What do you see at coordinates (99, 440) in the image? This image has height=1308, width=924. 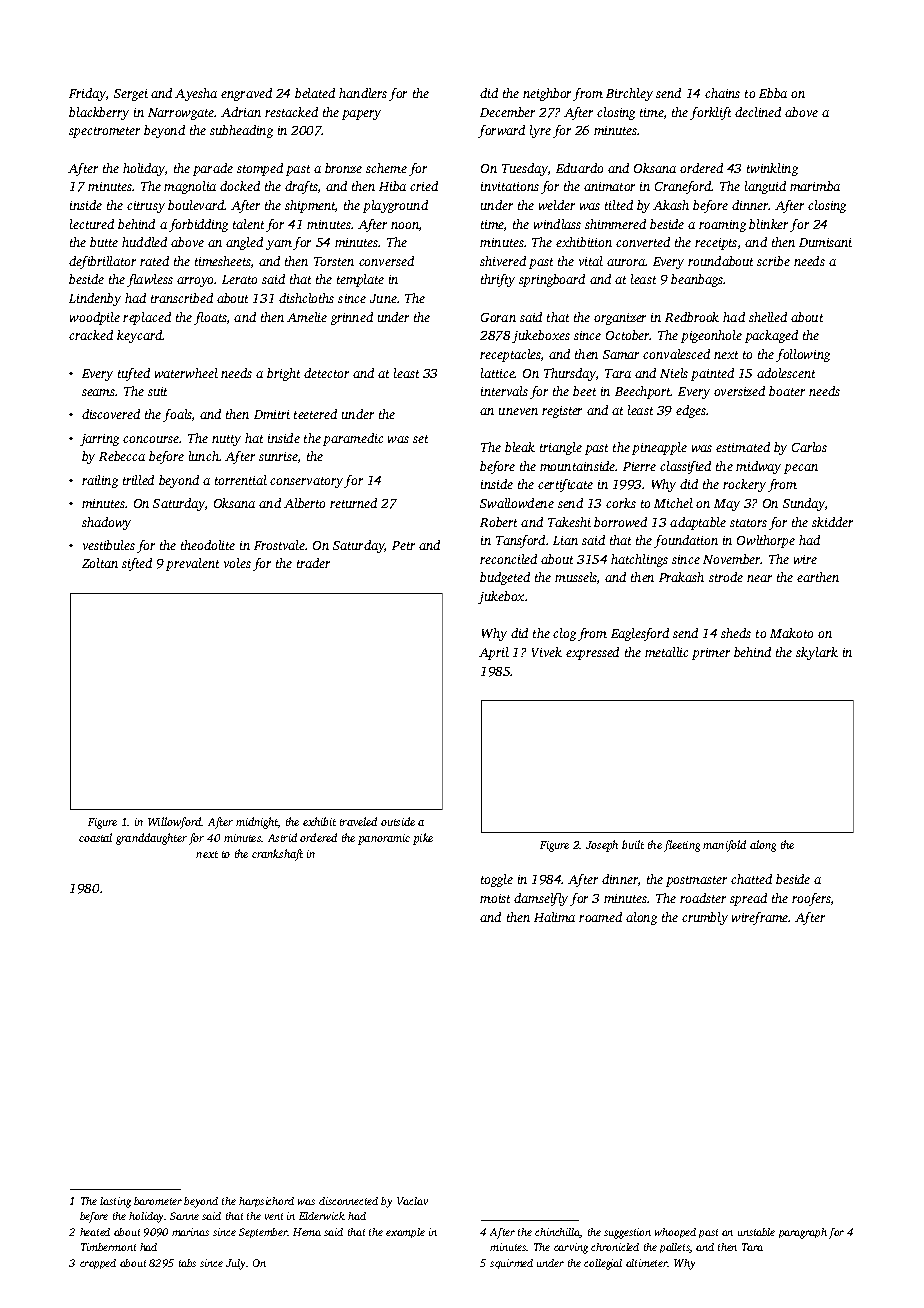 I see `jarring` at bounding box center [99, 440].
